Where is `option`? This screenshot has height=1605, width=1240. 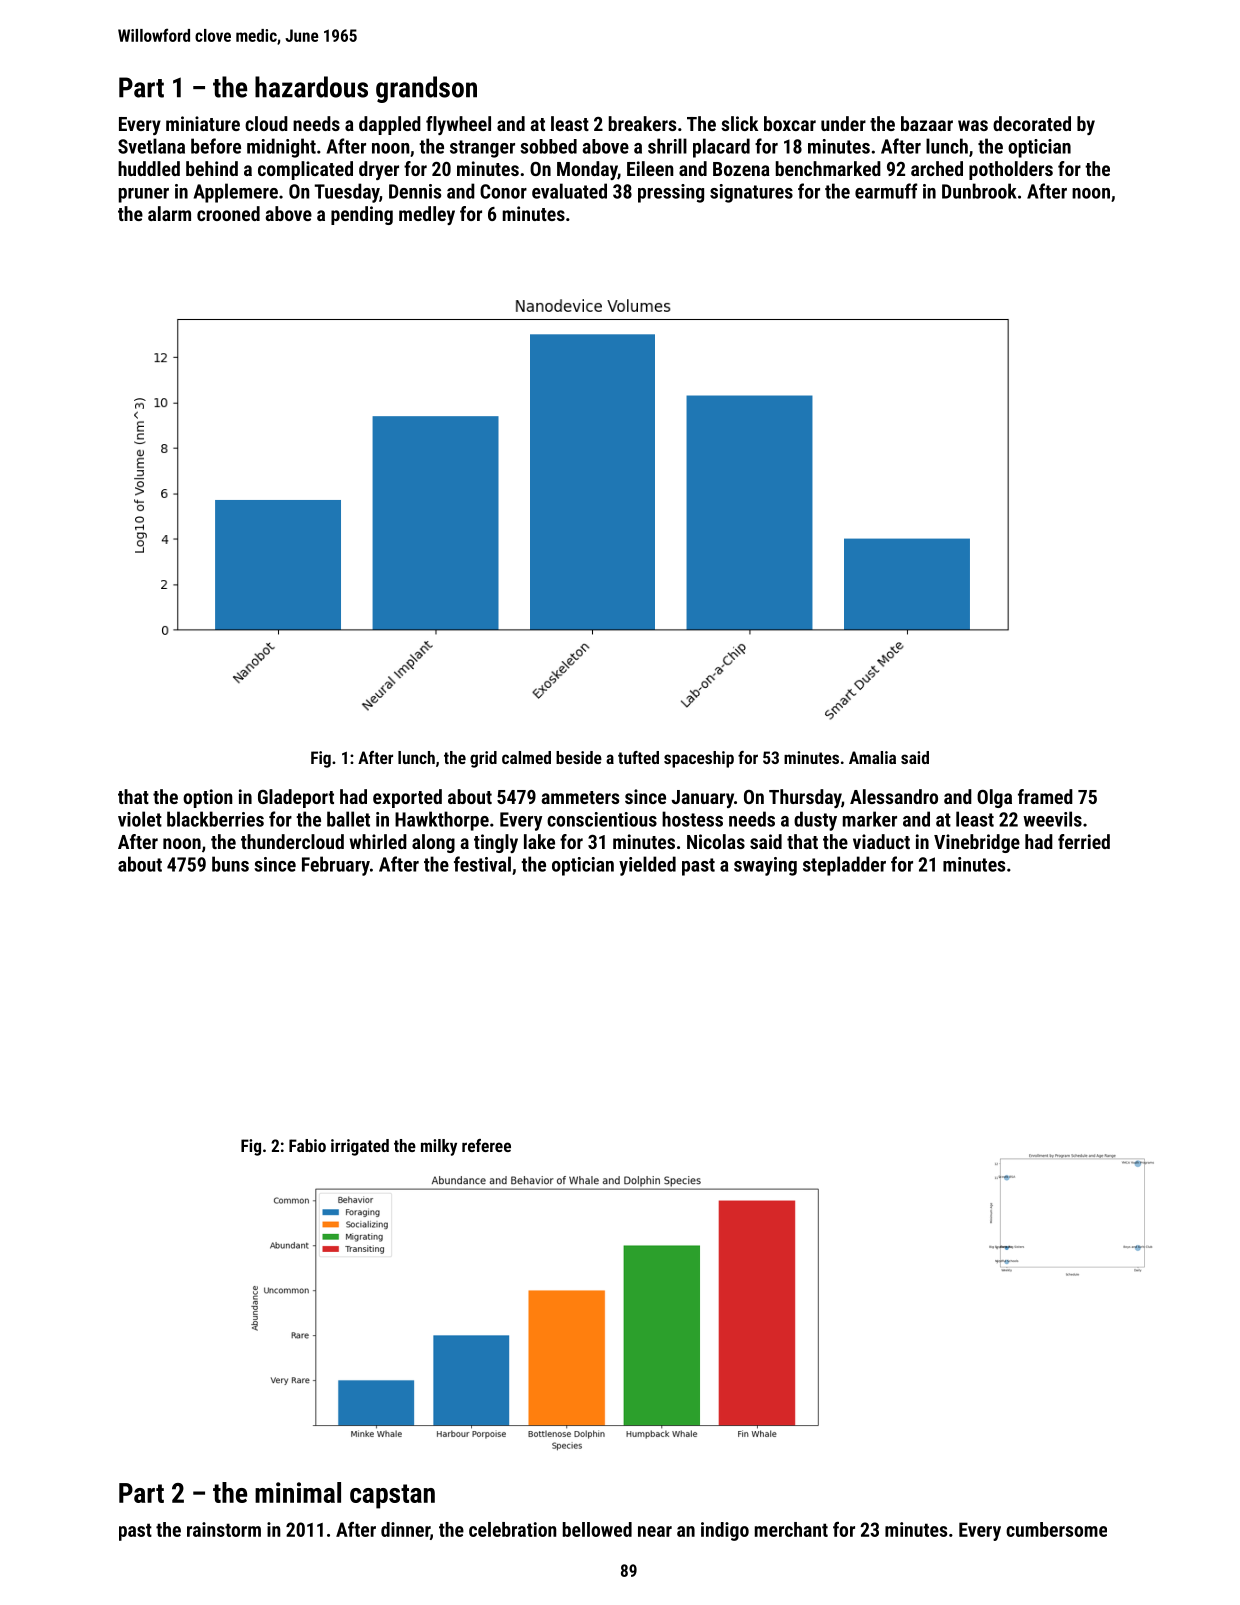 option is located at coordinates (208, 798).
